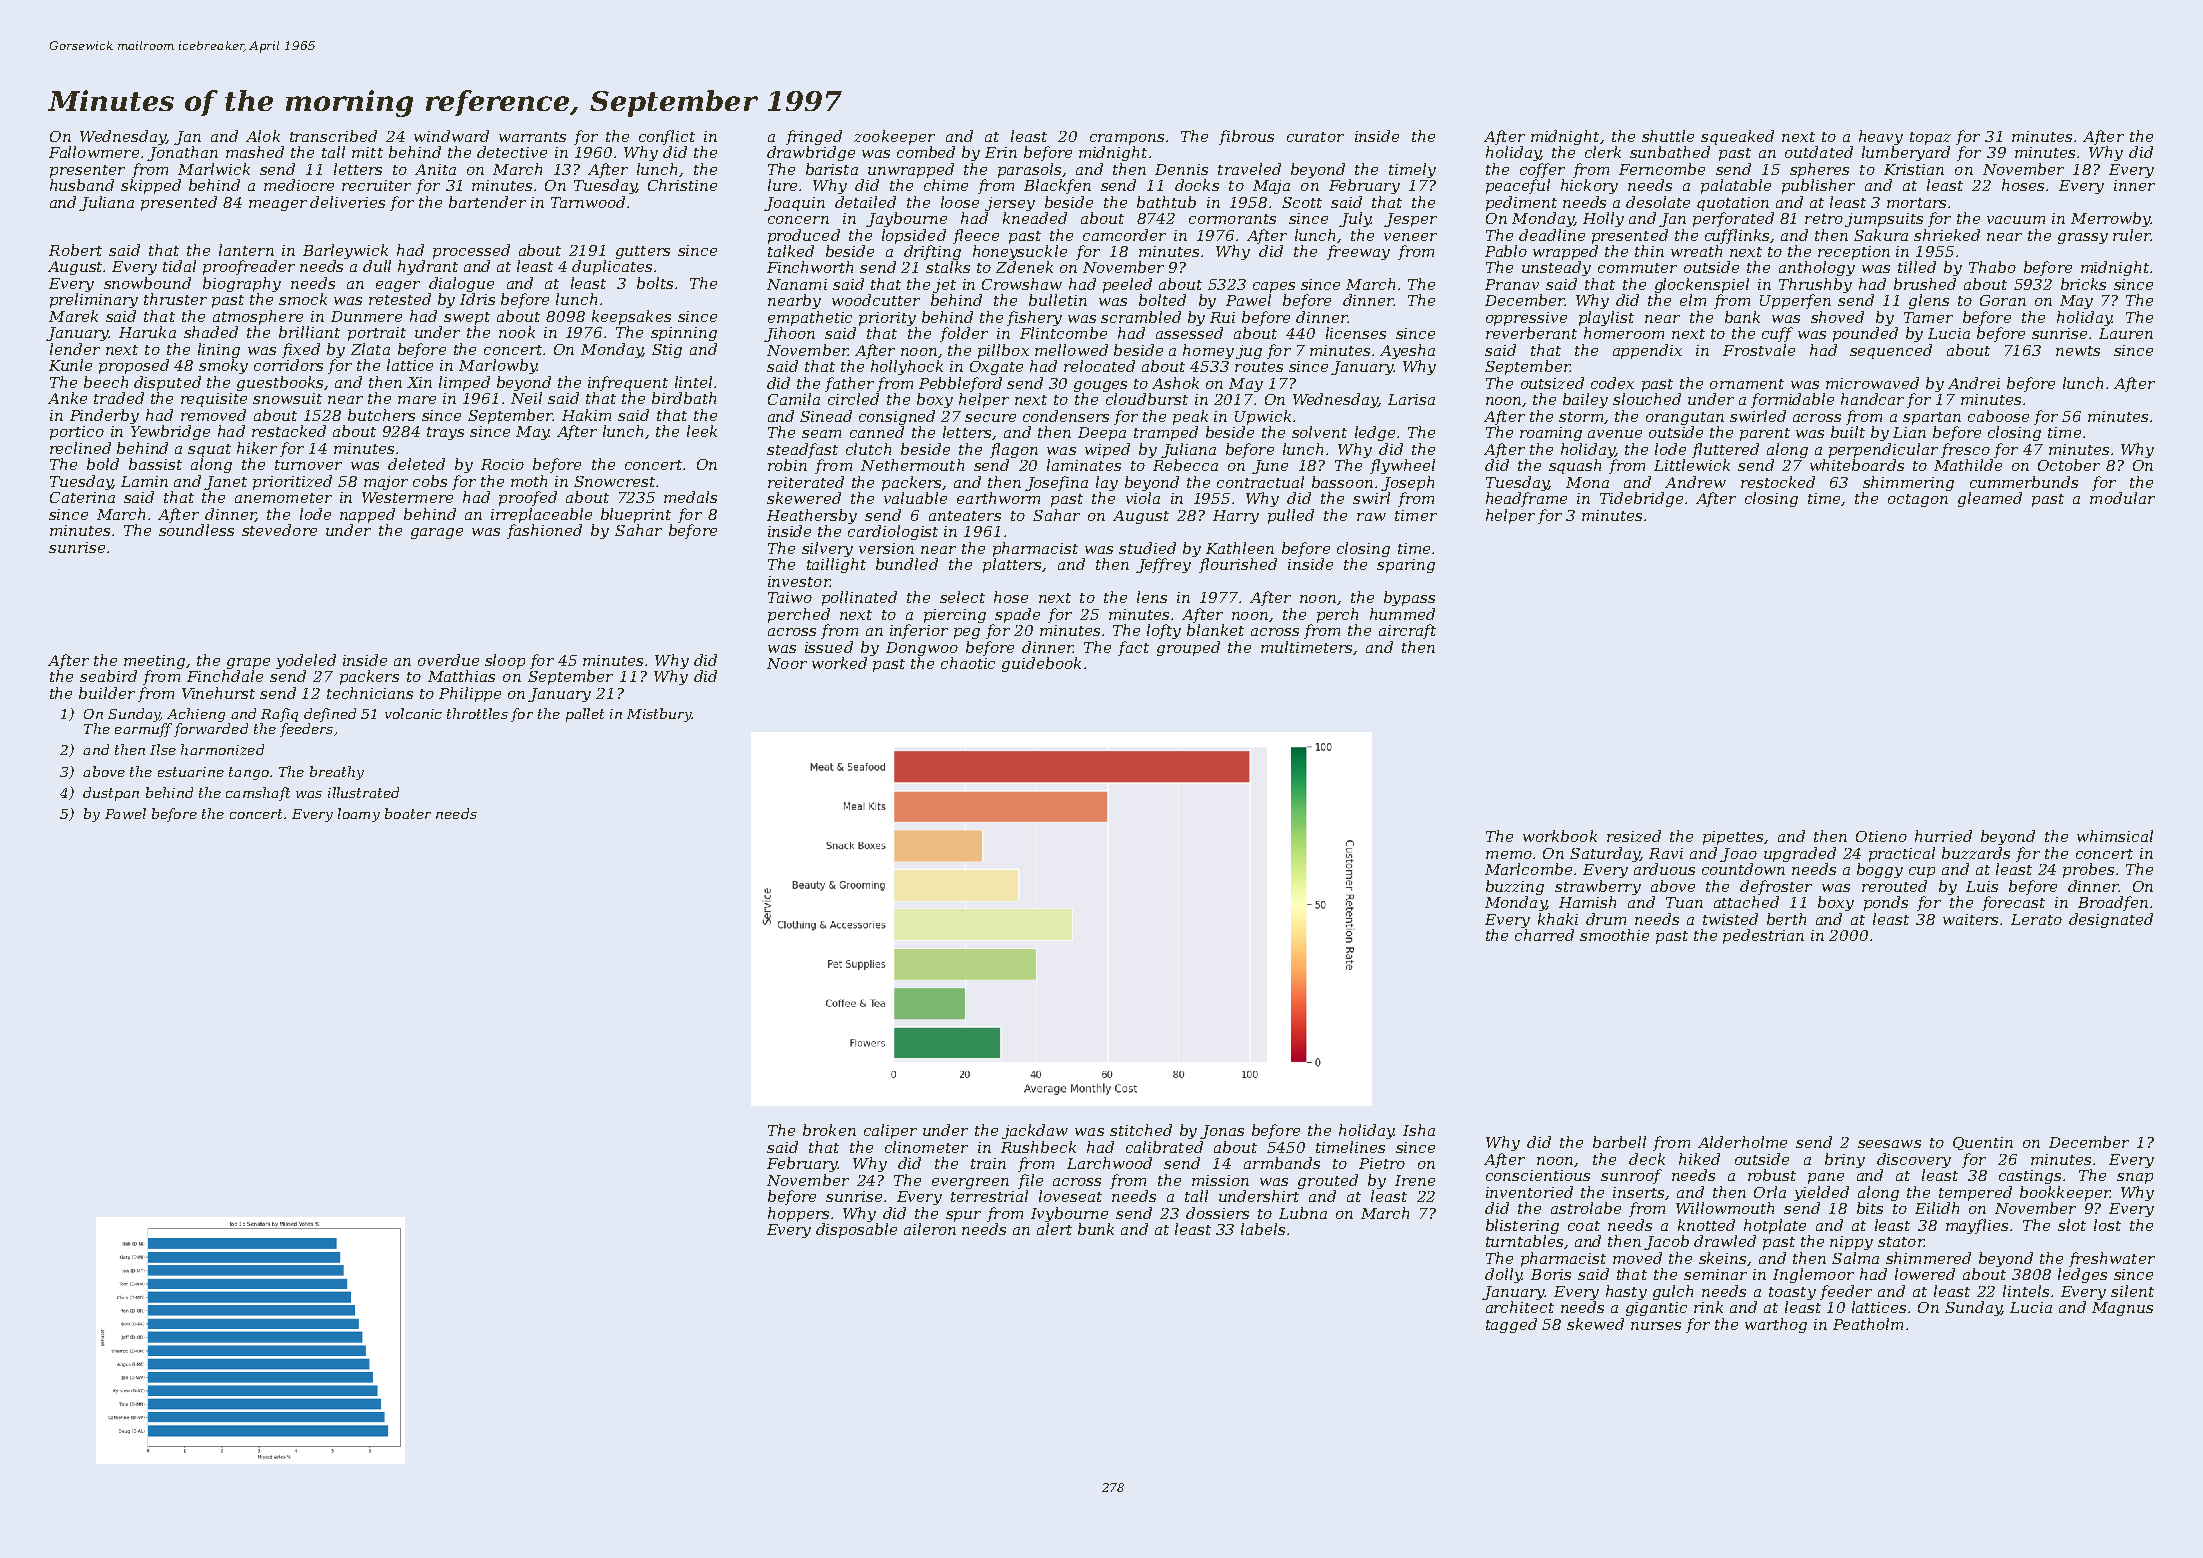 This image has width=2203, height=1558. What do you see at coordinates (2122, 498) in the image?
I see `modular` at bounding box center [2122, 498].
